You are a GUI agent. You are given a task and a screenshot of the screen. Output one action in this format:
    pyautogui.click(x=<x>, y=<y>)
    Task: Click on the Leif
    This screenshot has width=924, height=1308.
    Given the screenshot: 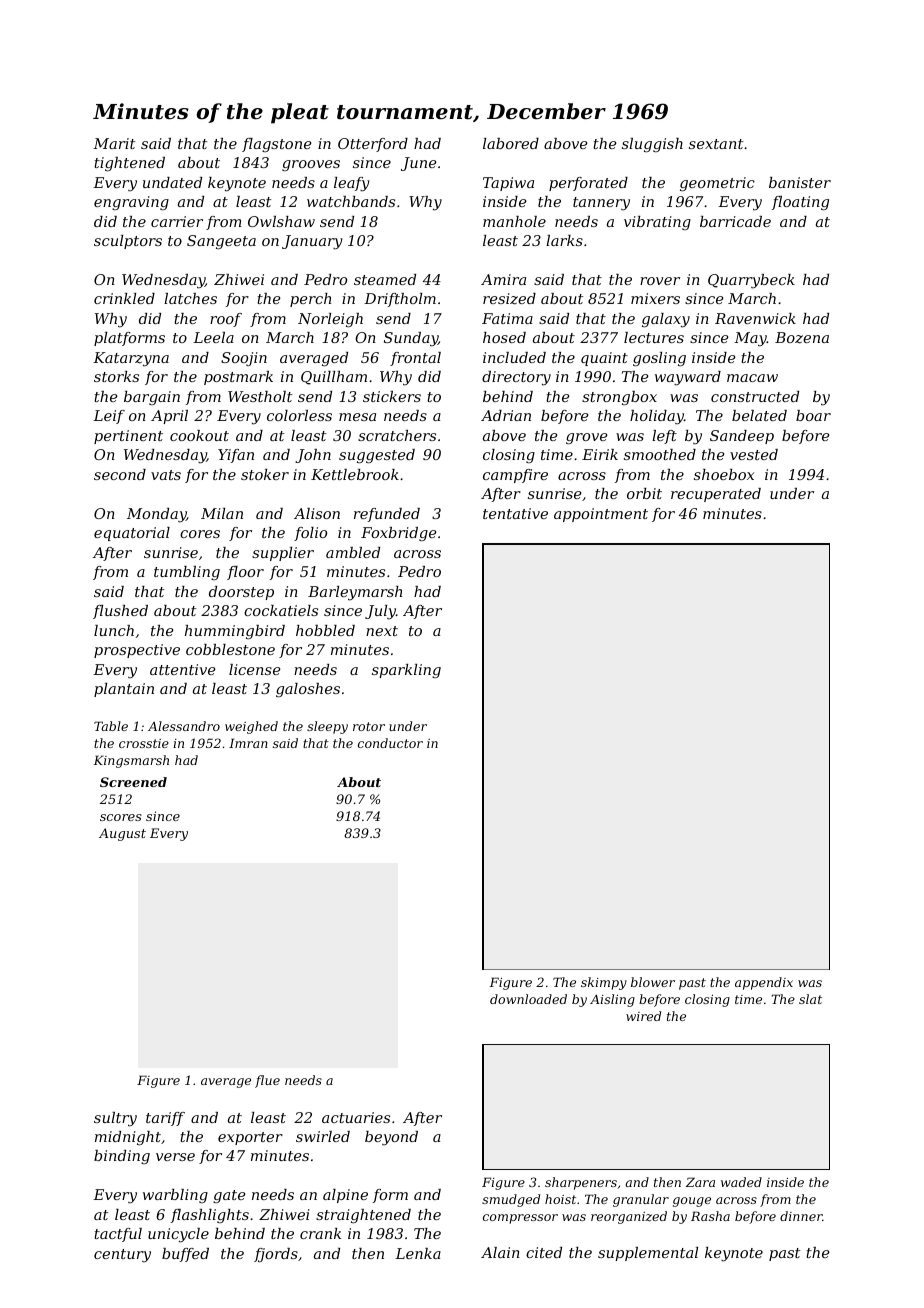 What is the action you would take?
    pyautogui.click(x=109, y=417)
